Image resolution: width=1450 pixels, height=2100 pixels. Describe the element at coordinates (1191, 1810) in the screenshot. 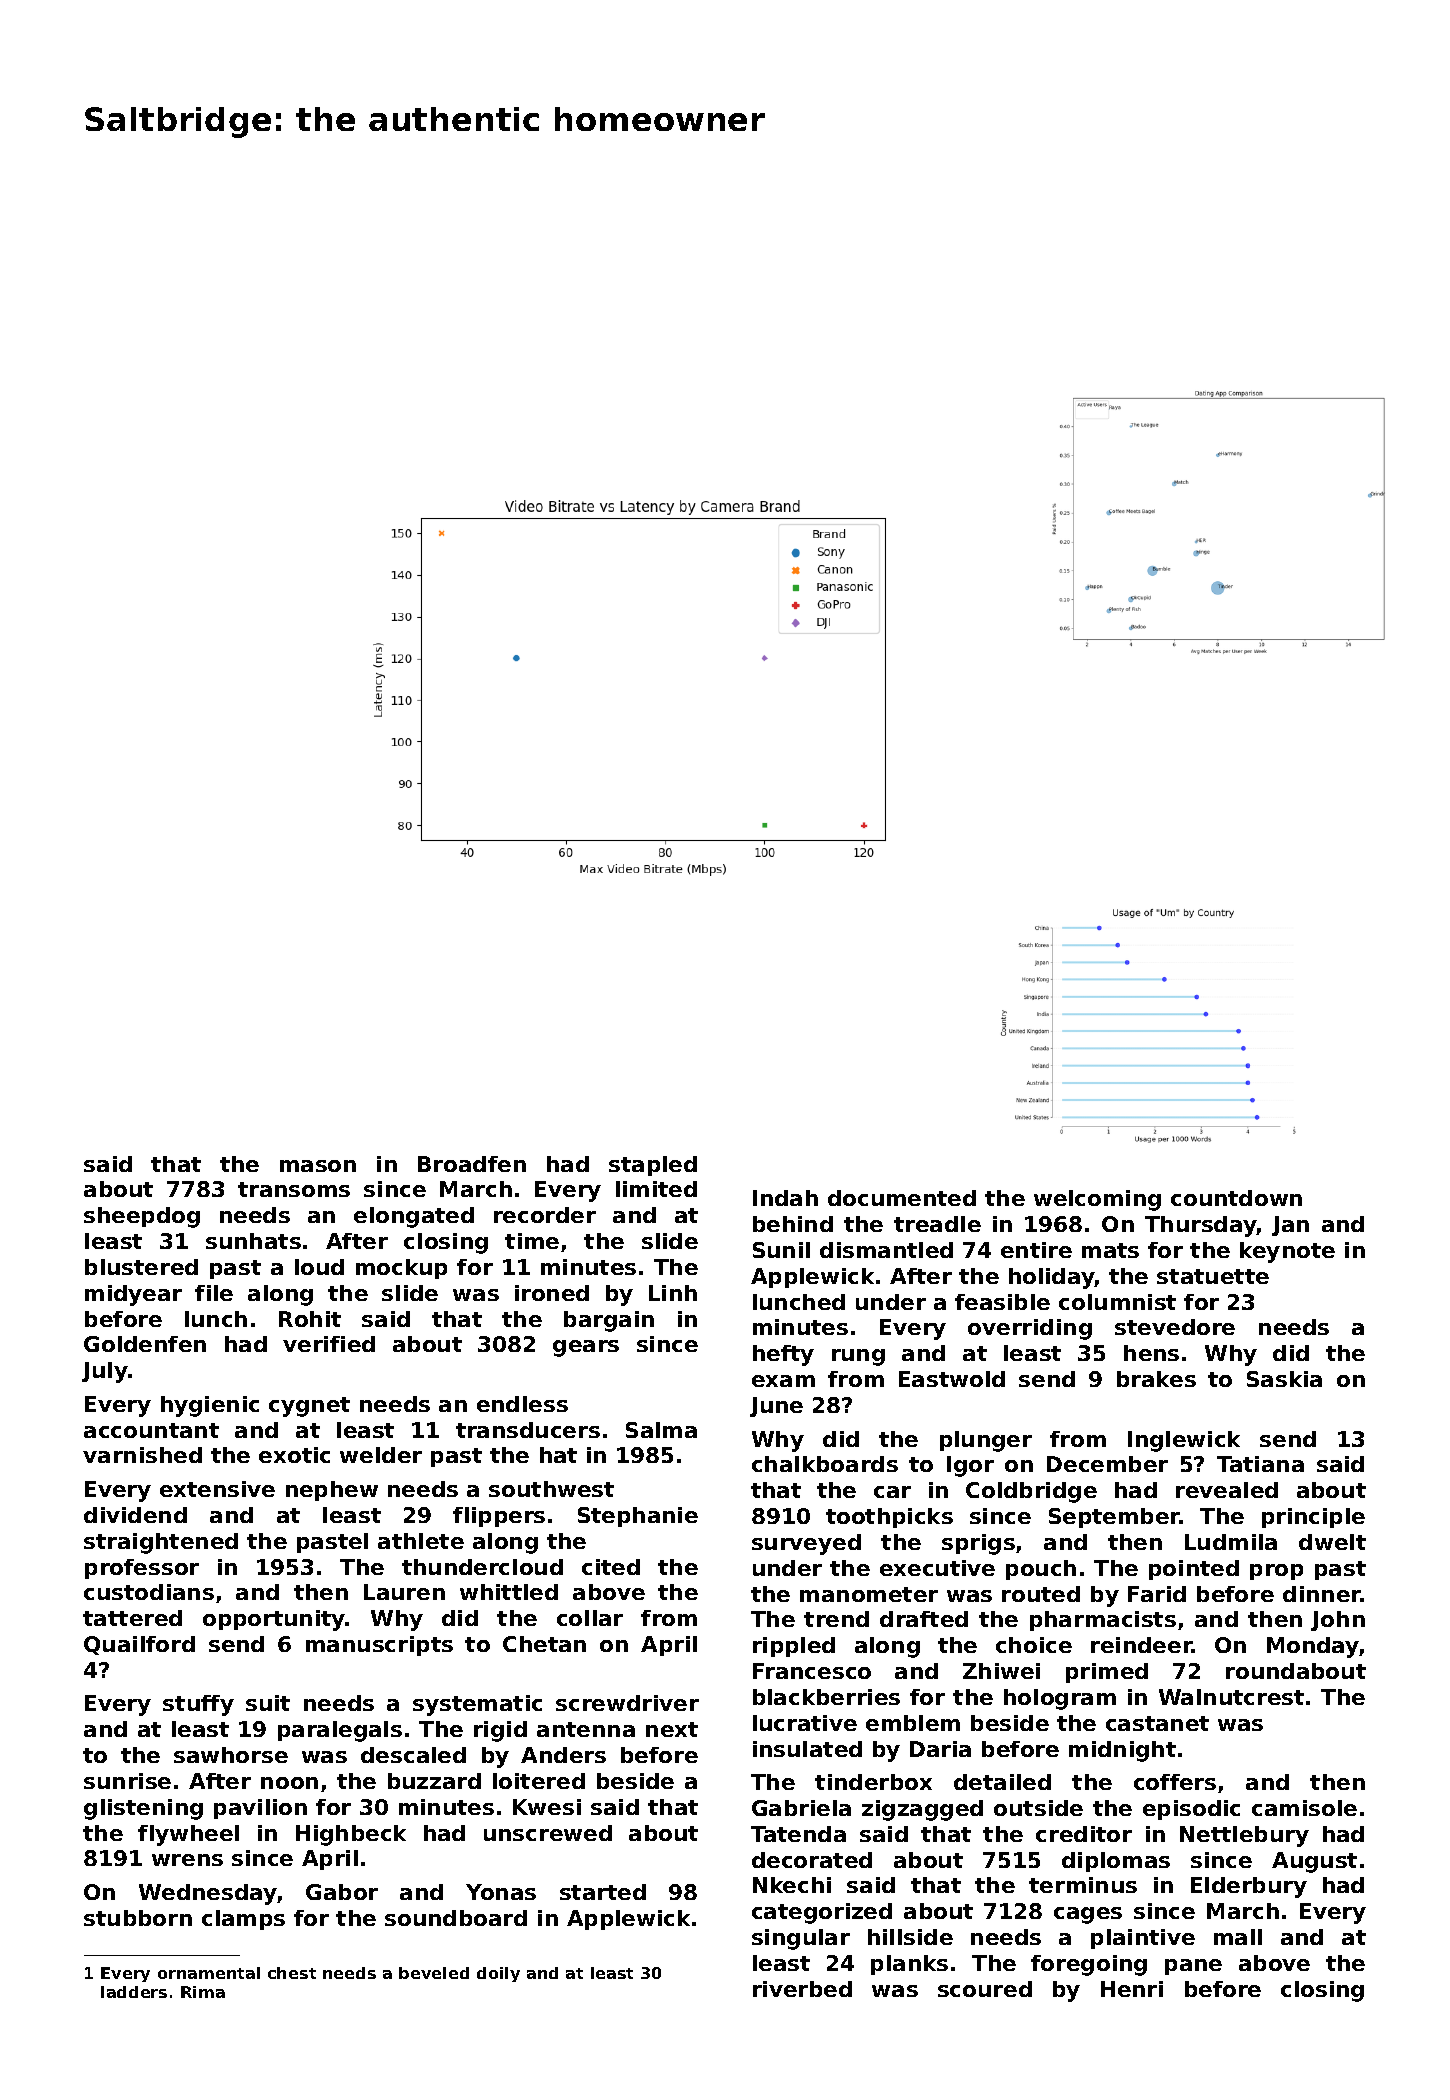

I see `episodic` at that location.
